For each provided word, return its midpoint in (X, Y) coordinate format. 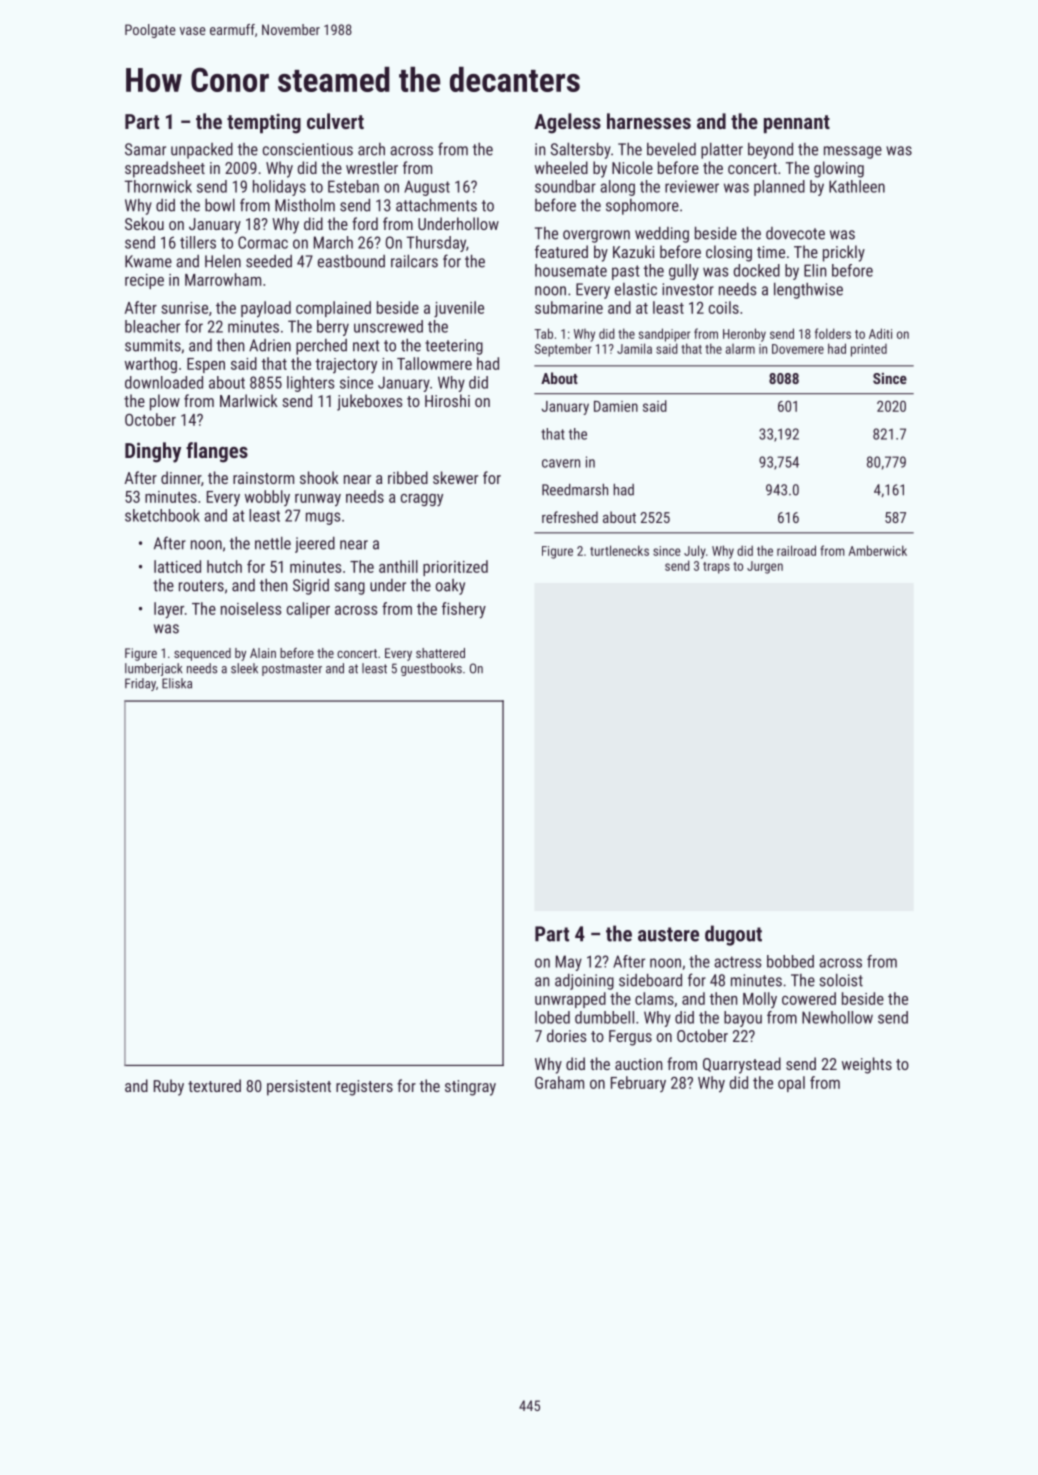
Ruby (169, 1087)
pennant (797, 124)
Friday (140, 684)
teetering (454, 347)
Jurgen (765, 567)
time (771, 252)
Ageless (567, 123)
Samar (145, 149)
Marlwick (249, 400)
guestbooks (431, 669)
